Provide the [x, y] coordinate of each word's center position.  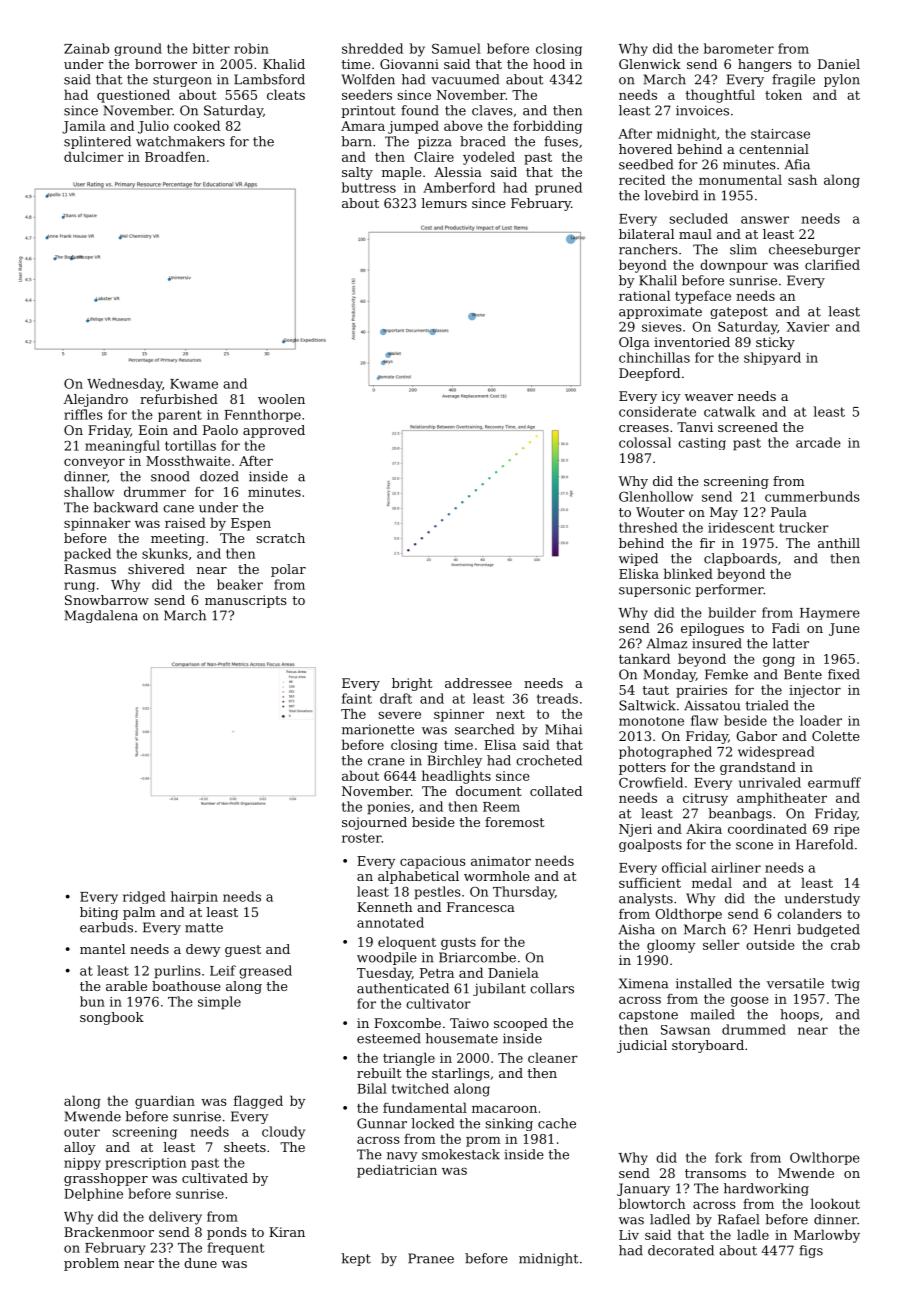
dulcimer [94, 156]
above [463, 125]
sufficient [650, 883]
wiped [638, 559]
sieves [662, 327]
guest [243, 951]
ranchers [648, 249]
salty [357, 173]
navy [402, 1157]
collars [552, 988]
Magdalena [101, 616]
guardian [165, 1102]
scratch [280, 538]
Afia [797, 164]
